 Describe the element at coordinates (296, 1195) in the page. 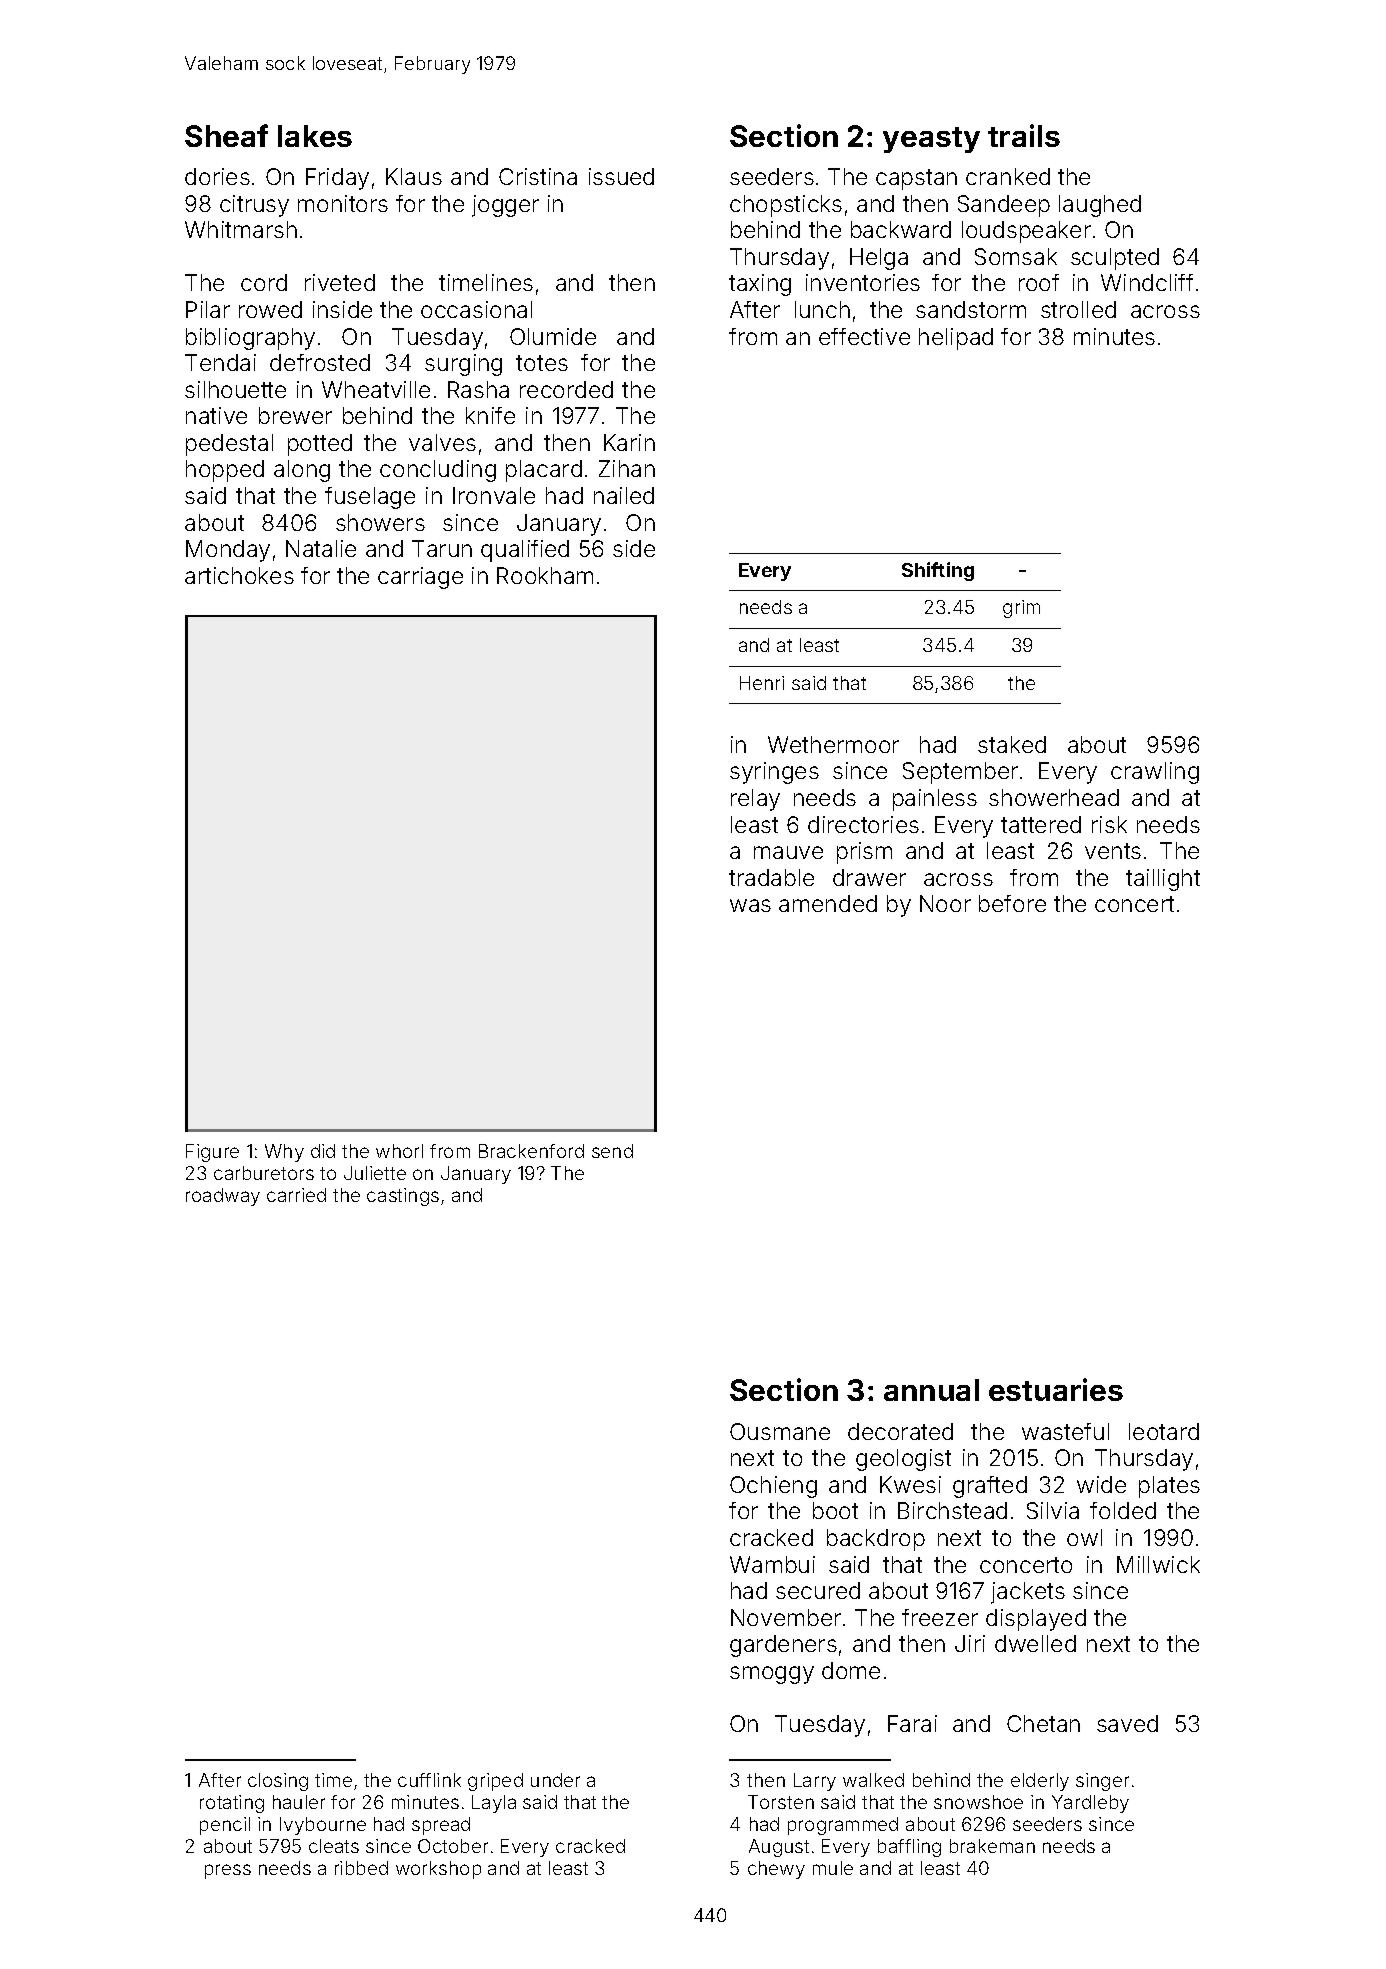

I see `carried` at that location.
